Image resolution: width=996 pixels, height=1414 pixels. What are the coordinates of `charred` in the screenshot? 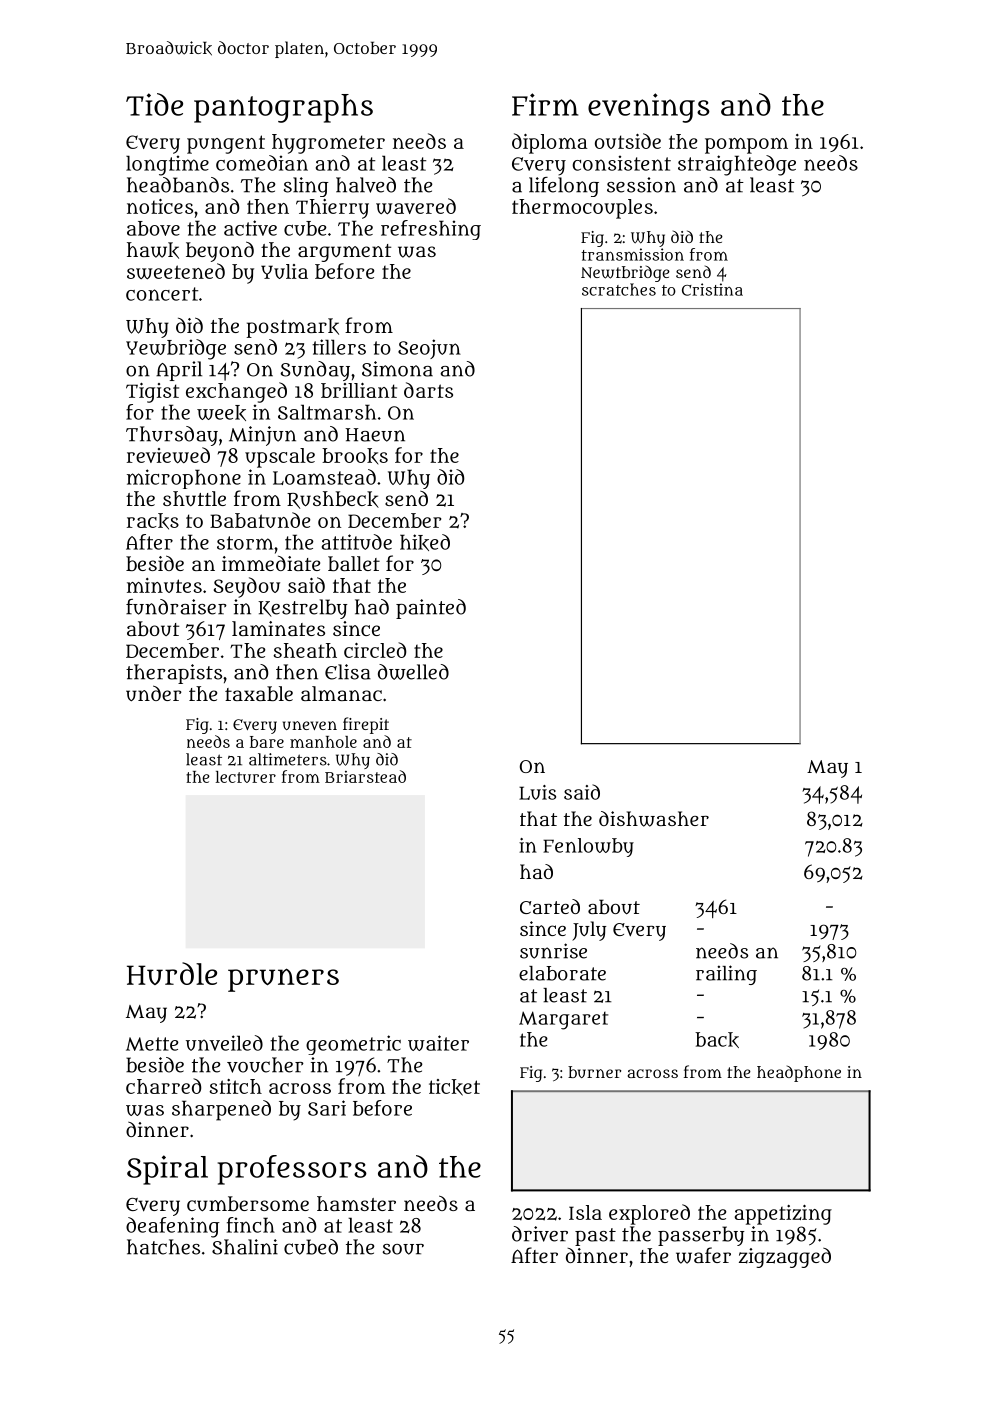 It's located at (163, 1086).
